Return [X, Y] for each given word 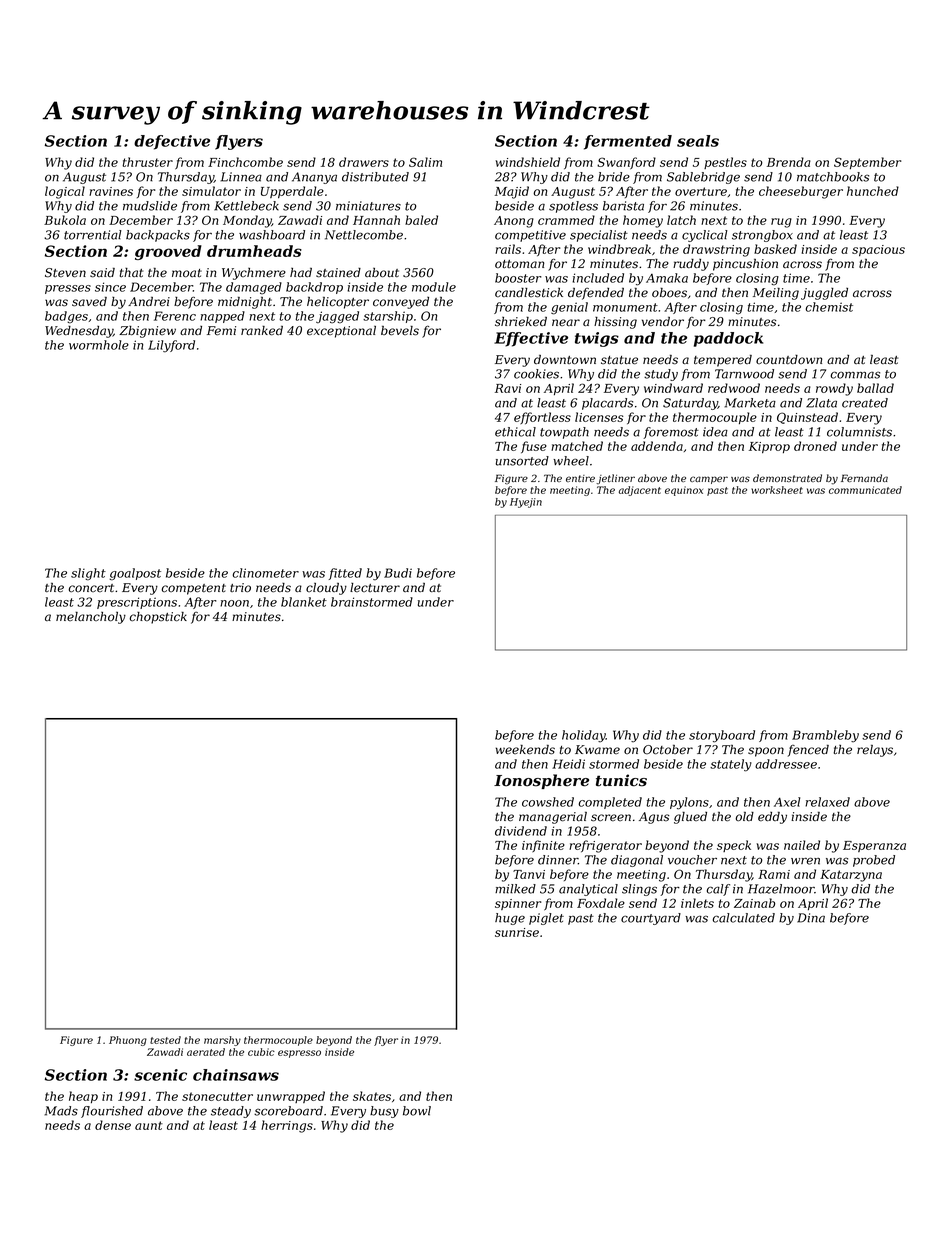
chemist [829, 307]
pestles [725, 163]
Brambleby [825, 736]
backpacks [158, 236]
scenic [160, 1075]
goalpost [135, 574]
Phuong [128, 1041]
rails [508, 249]
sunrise [517, 932]
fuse [534, 447]
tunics [621, 780]
